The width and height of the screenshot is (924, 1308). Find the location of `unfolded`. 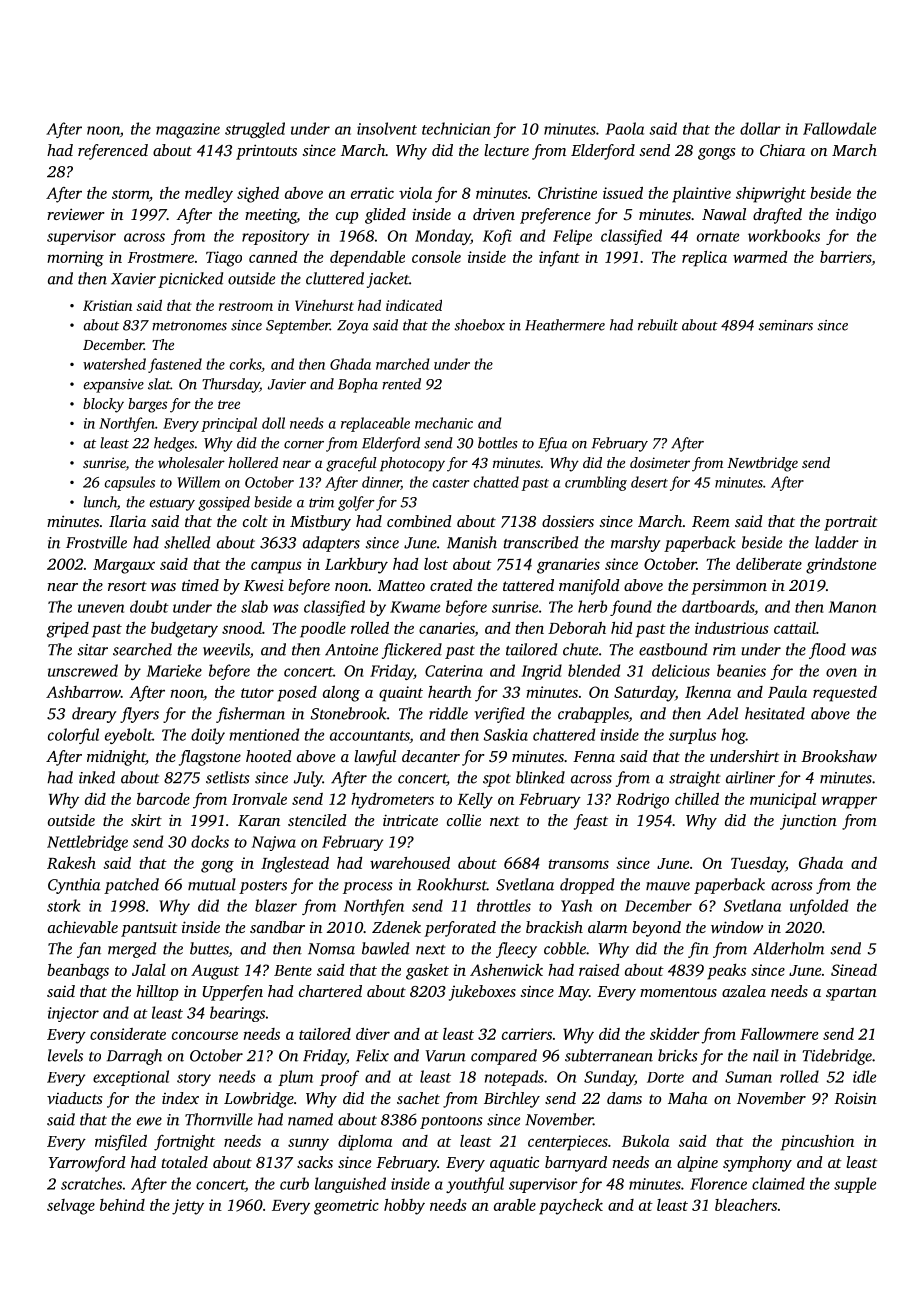

unfolded is located at coordinates (819, 907).
